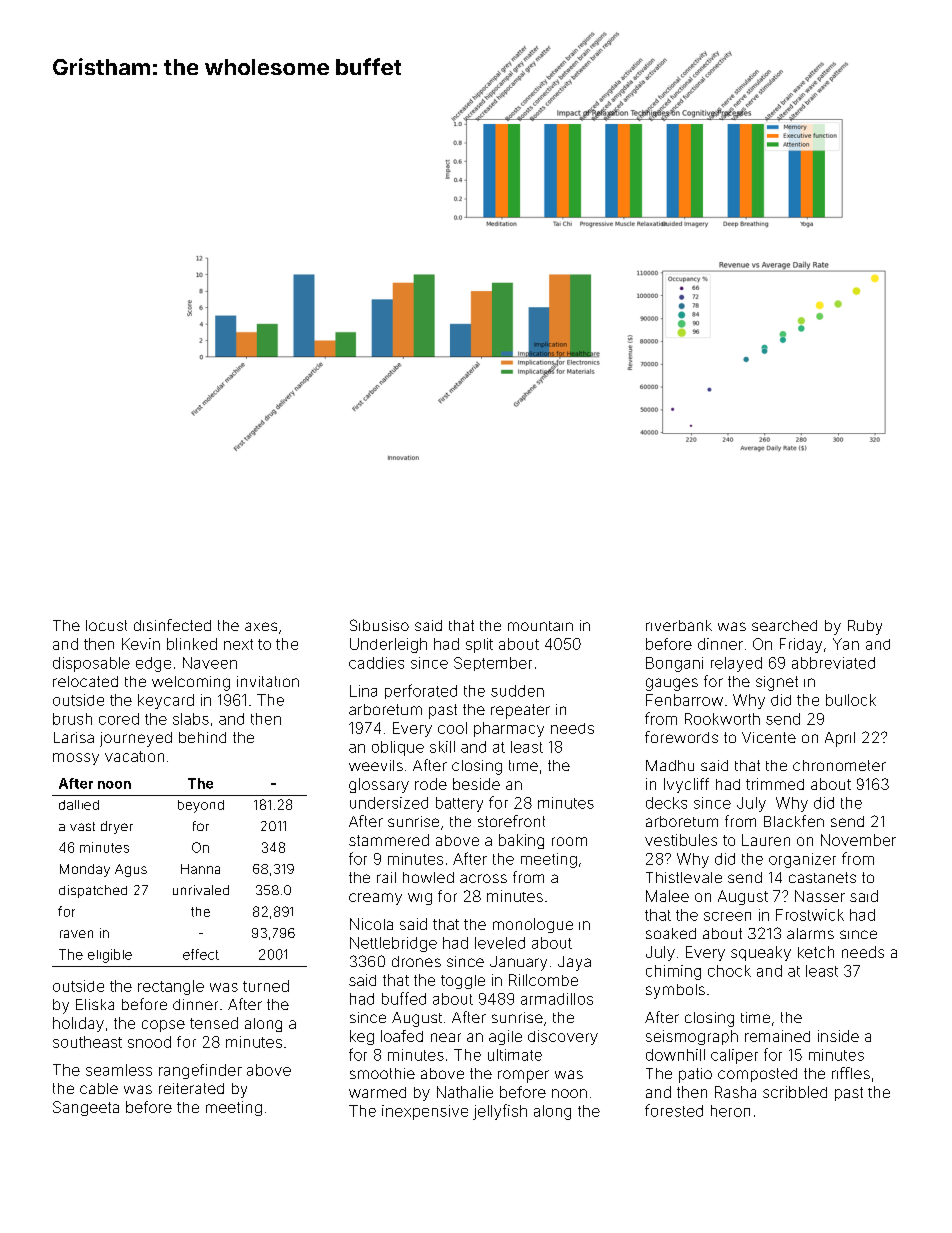  Describe the element at coordinates (87, 1042) in the screenshot. I see `southeast` at that location.
